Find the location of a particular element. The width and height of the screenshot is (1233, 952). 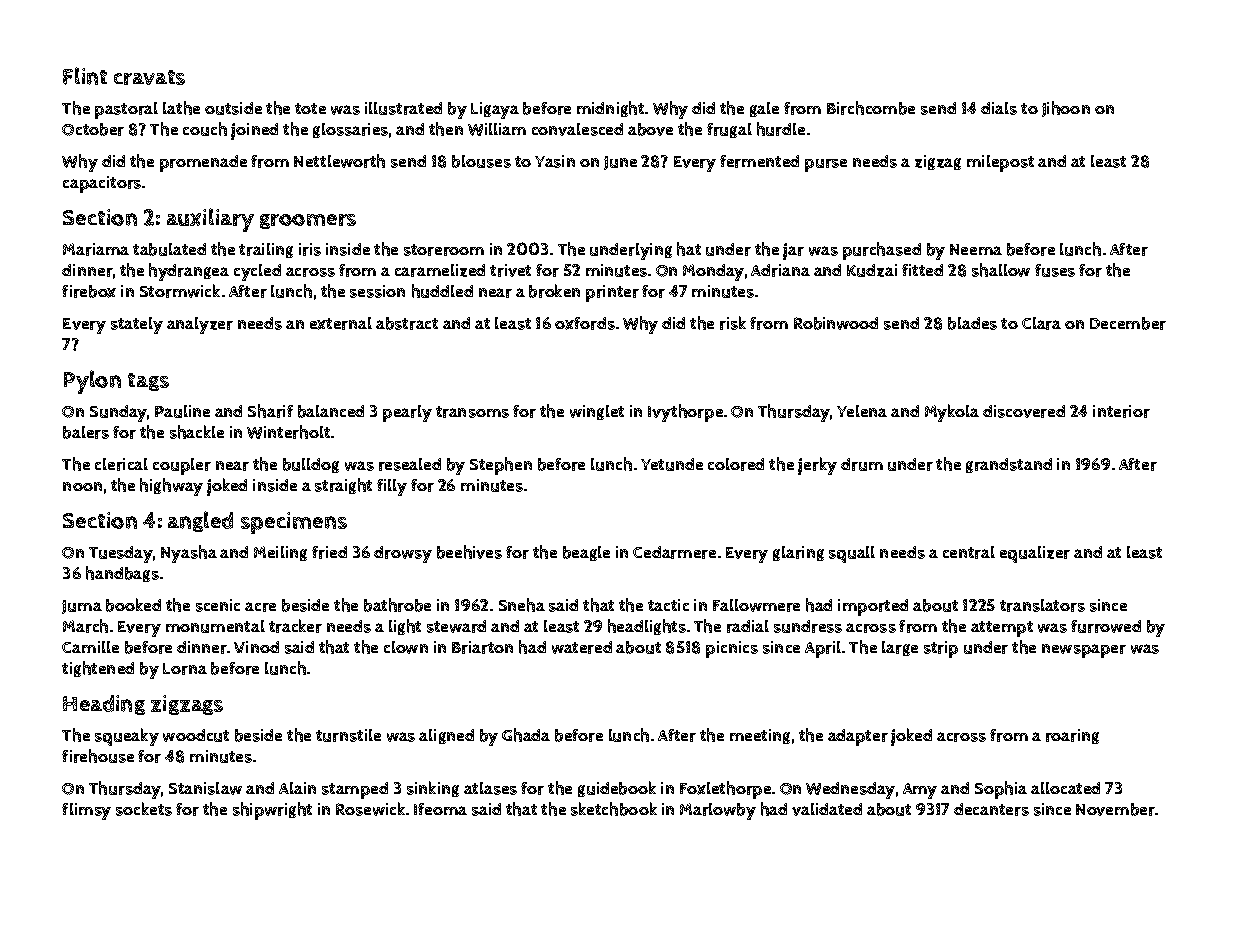

December is located at coordinates (1128, 323).
